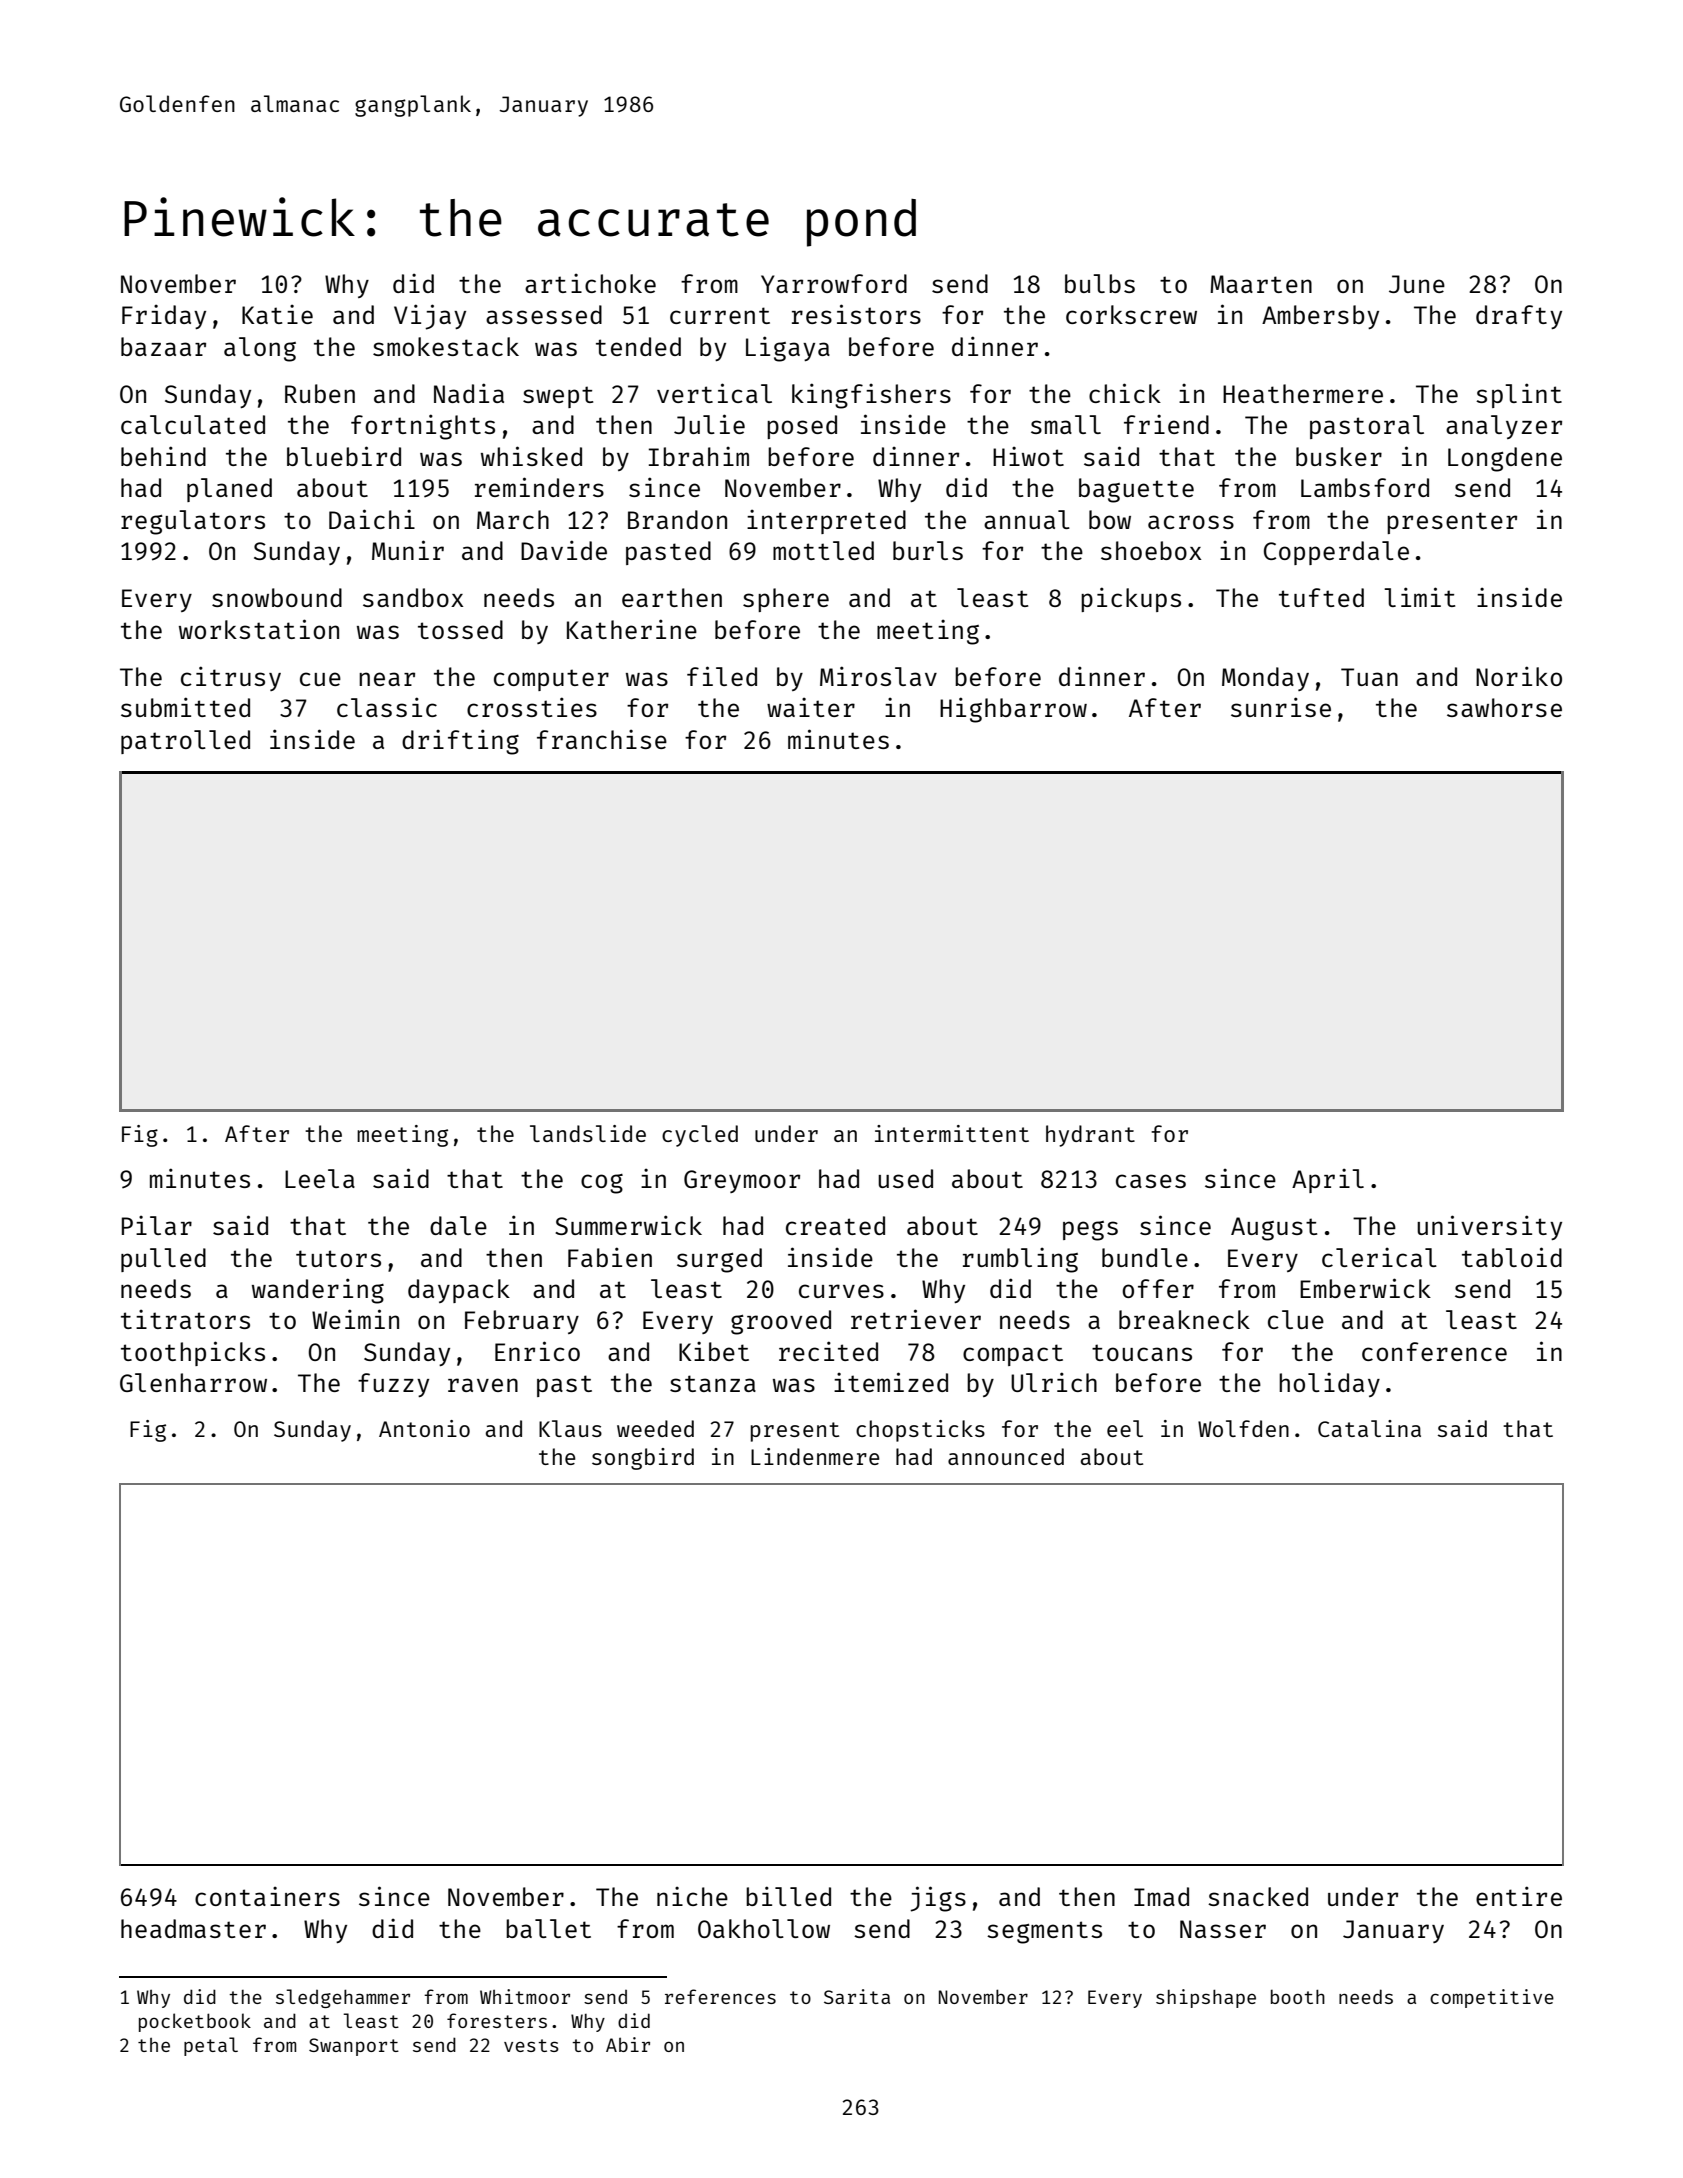 Image resolution: width=1683 pixels, height=2178 pixels. What do you see at coordinates (1006, 1456) in the screenshot?
I see `announced` at bounding box center [1006, 1456].
